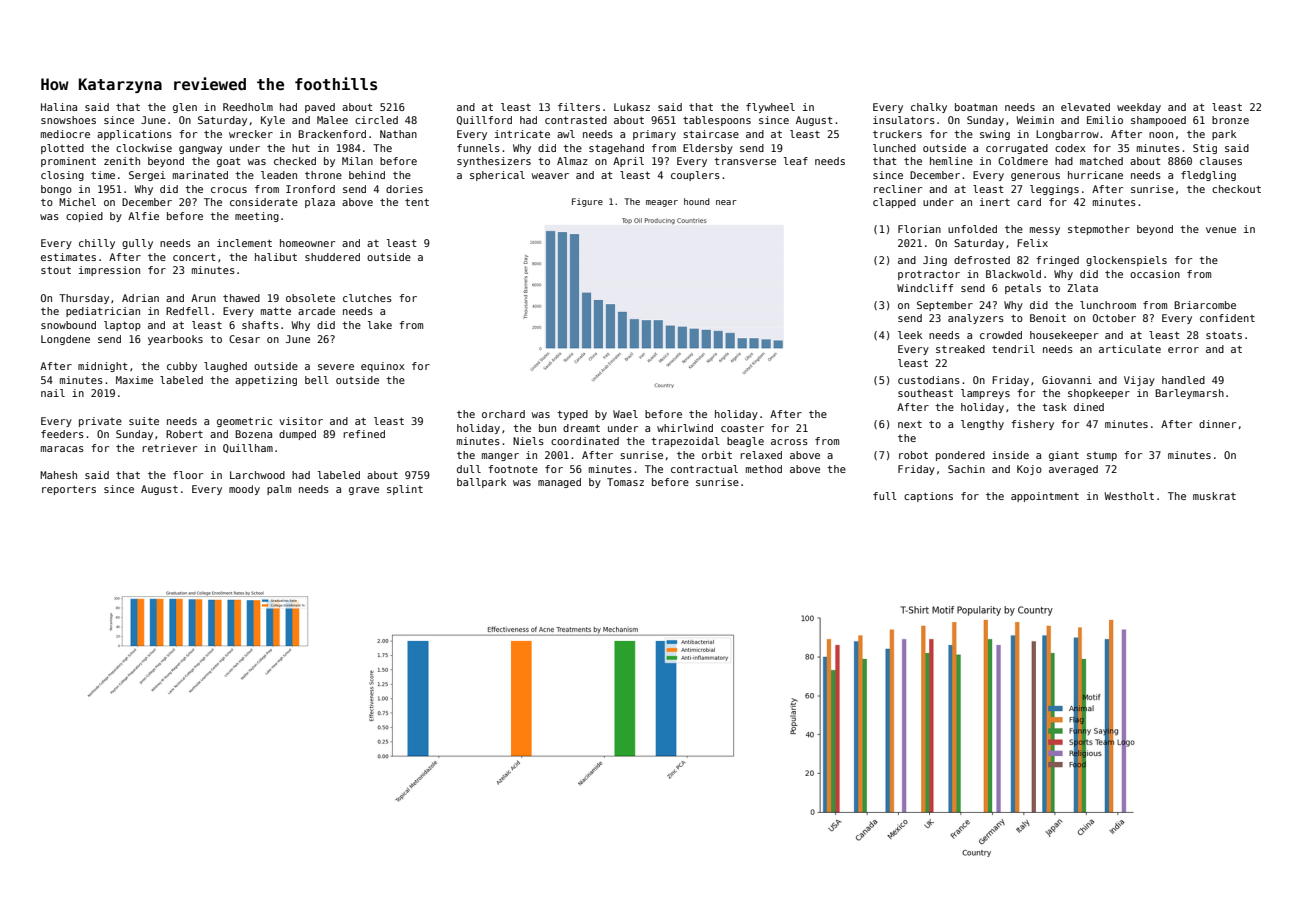 The image size is (1308, 924). I want to click on paved, so click(320, 108).
